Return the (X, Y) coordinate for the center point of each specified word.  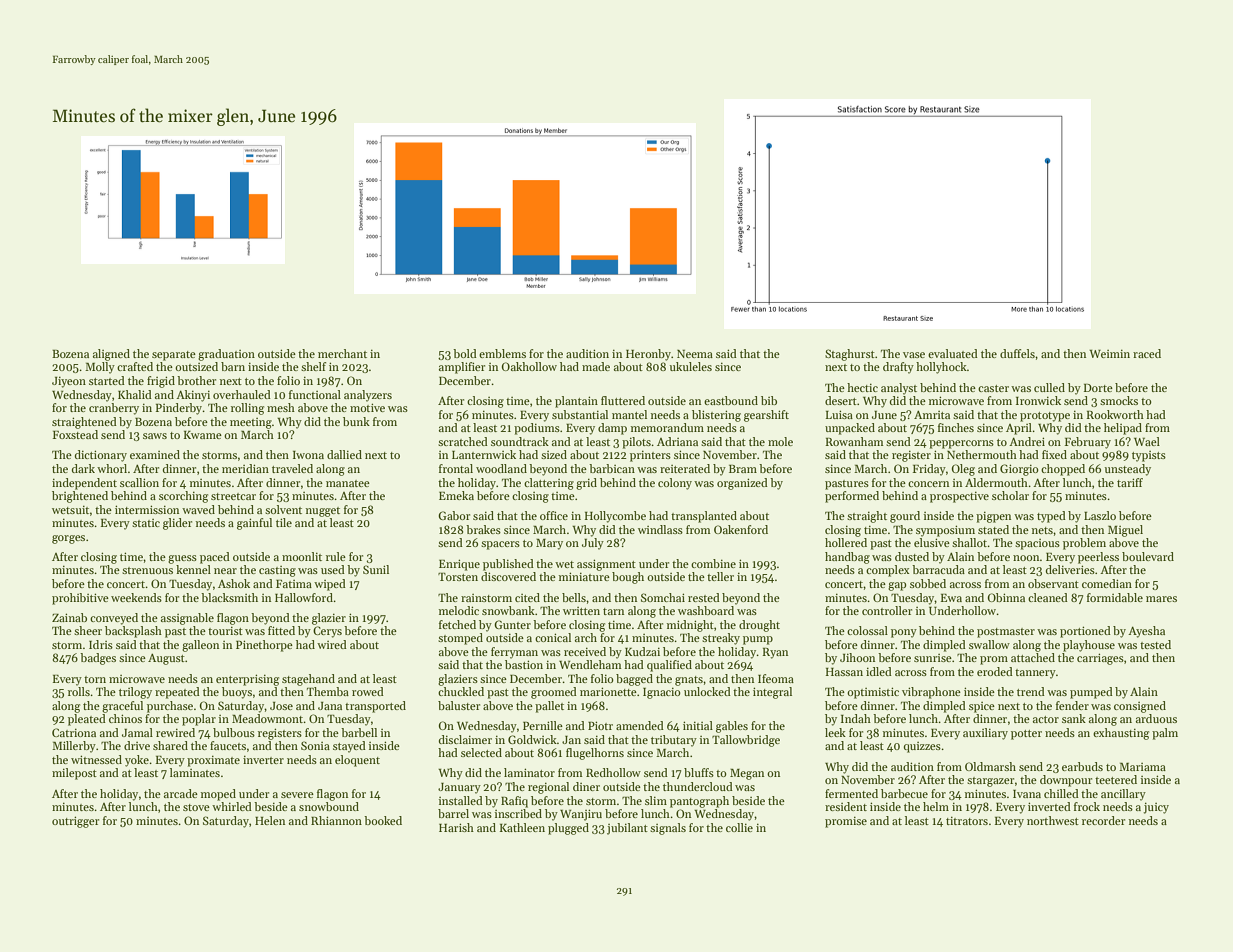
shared (170, 745)
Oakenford (741, 529)
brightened (80, 497)
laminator (529, 772)
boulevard (1148, 556)
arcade (181, 793)
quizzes (922, 747)
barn (233, 366)
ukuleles (691, 366)
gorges (68, 539)
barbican (612, 468)
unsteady (1128, 470)
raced (1147, 353)
